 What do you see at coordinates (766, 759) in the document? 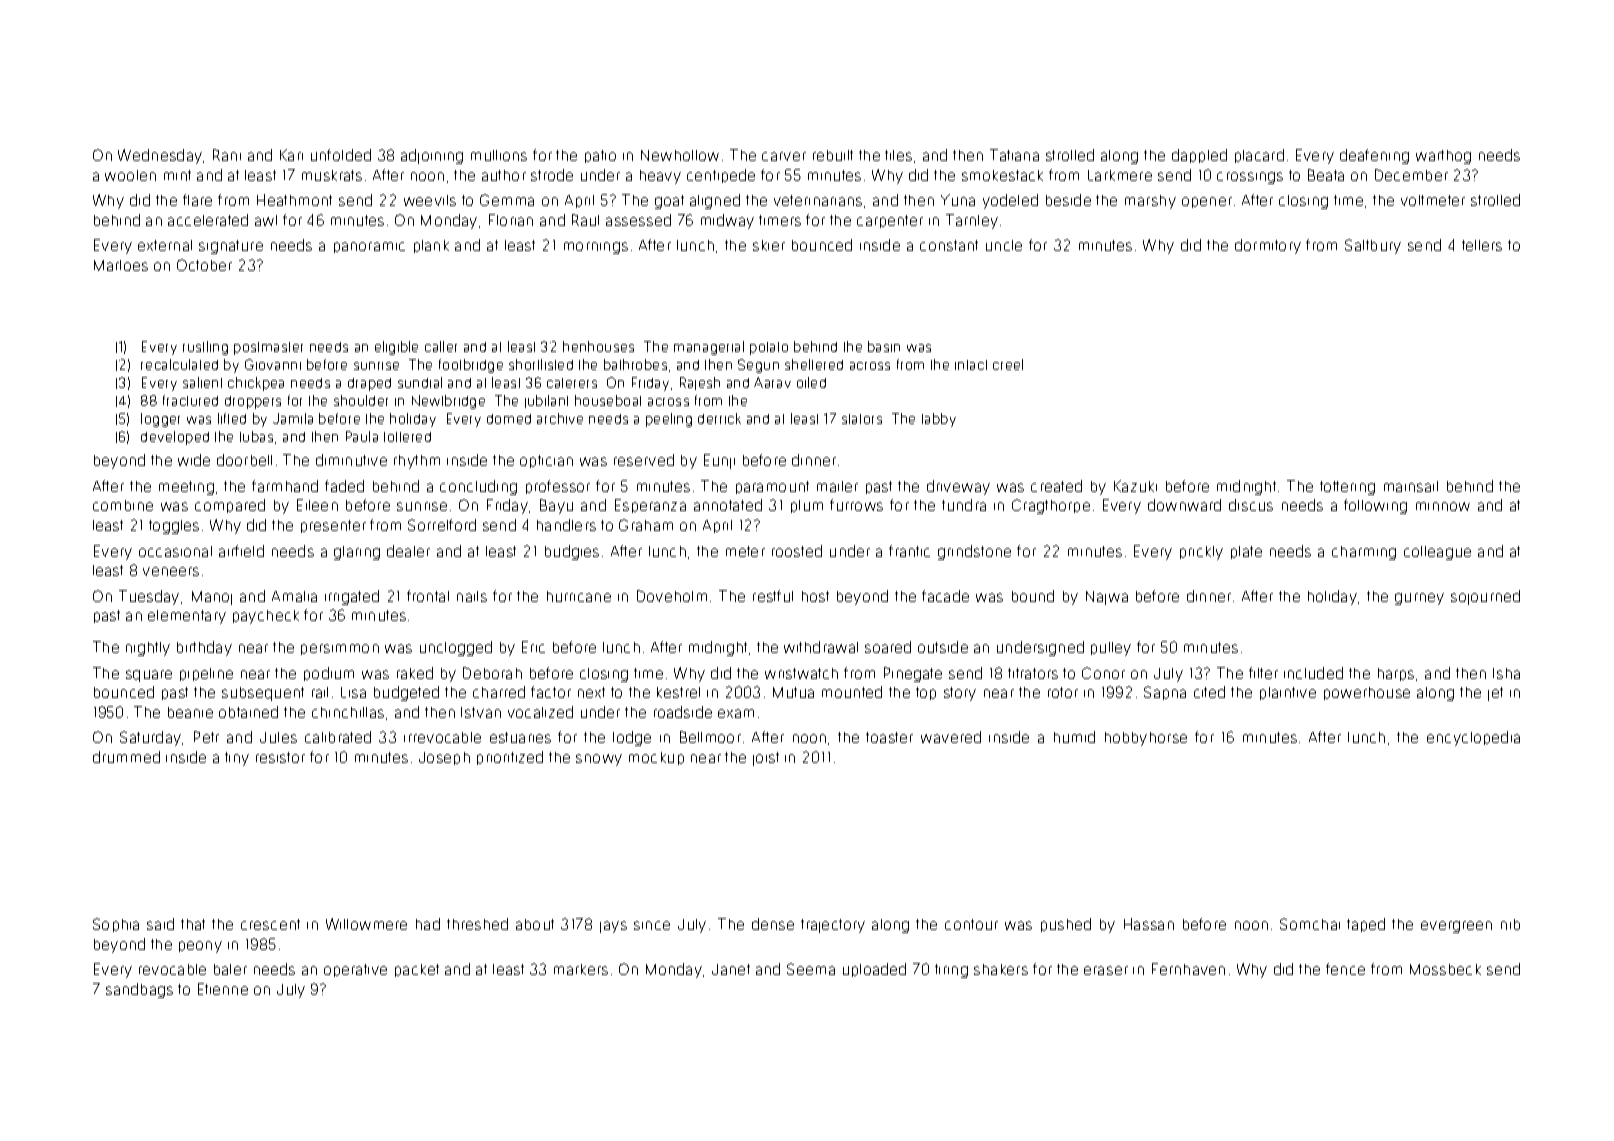
I see `joist` at bounding box center [766, 759].
